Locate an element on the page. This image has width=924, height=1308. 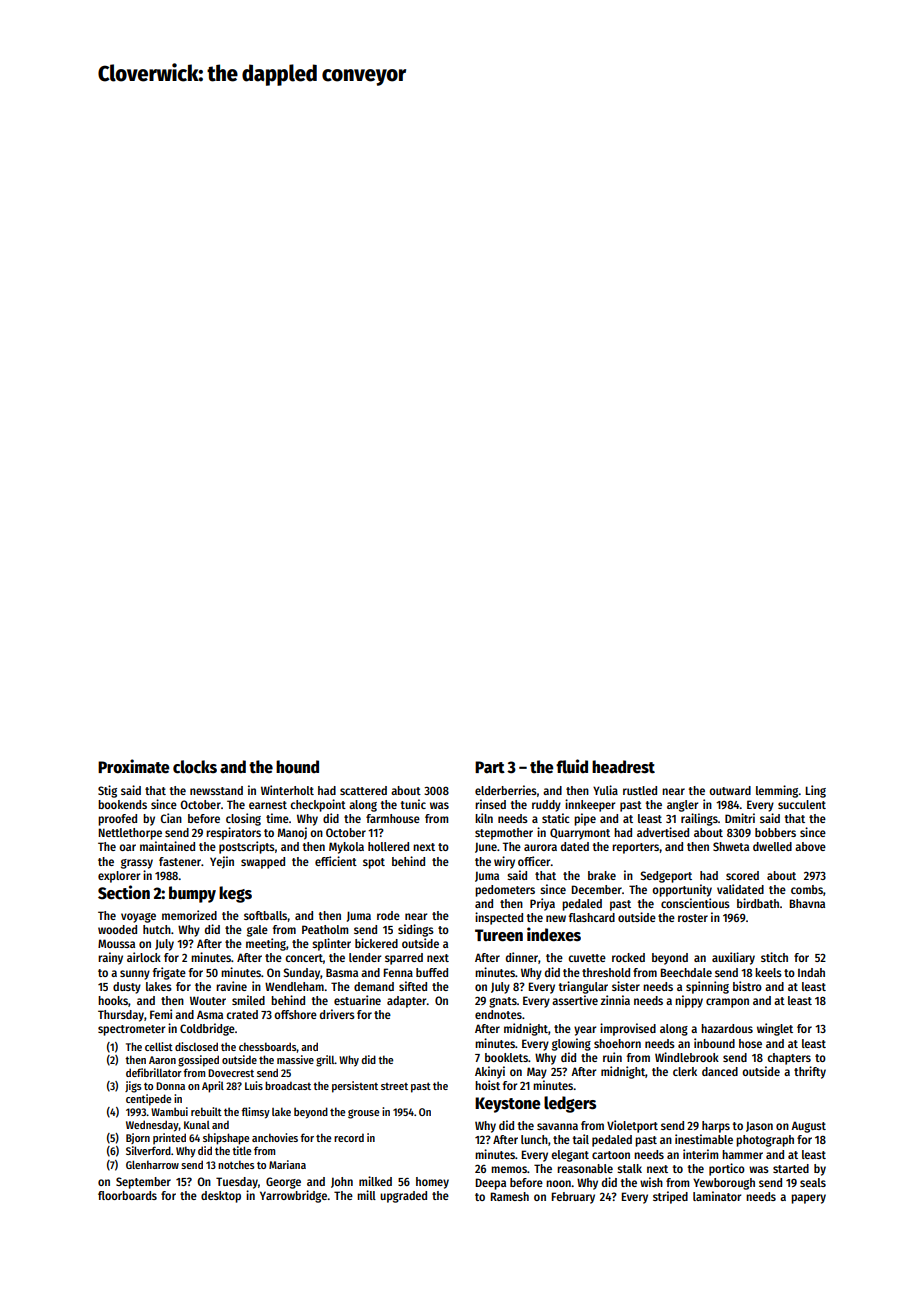
lunch is located at coordinates (534, 1139).
